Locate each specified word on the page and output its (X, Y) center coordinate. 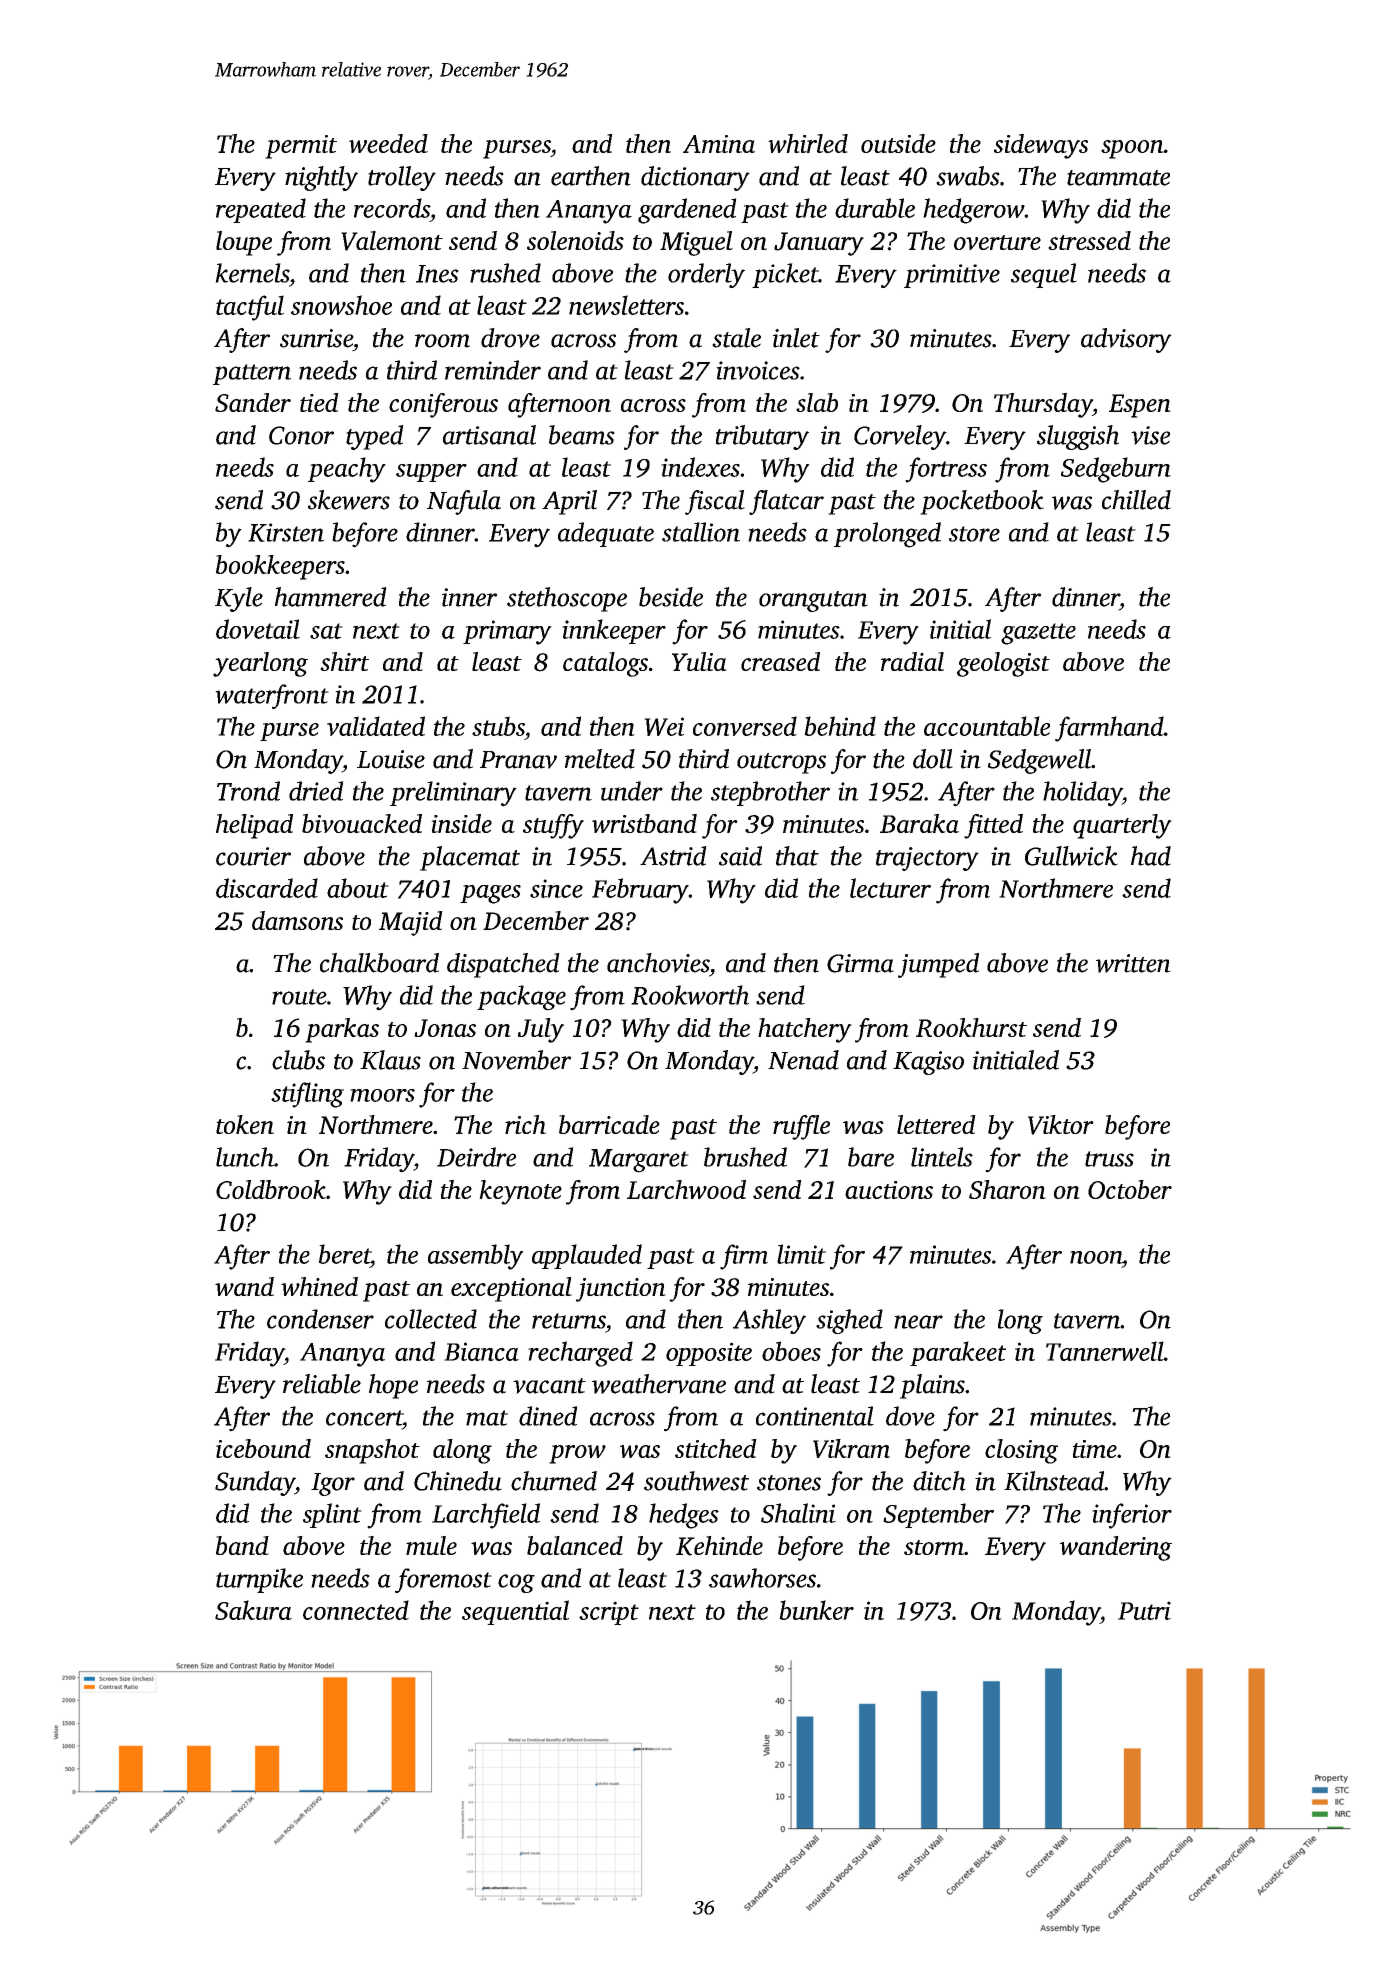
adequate (606, 534)
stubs (498, 726)
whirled (808, 143)
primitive (952, 276)
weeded (388, 143)
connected (356, 1610)
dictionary (695, 178)
